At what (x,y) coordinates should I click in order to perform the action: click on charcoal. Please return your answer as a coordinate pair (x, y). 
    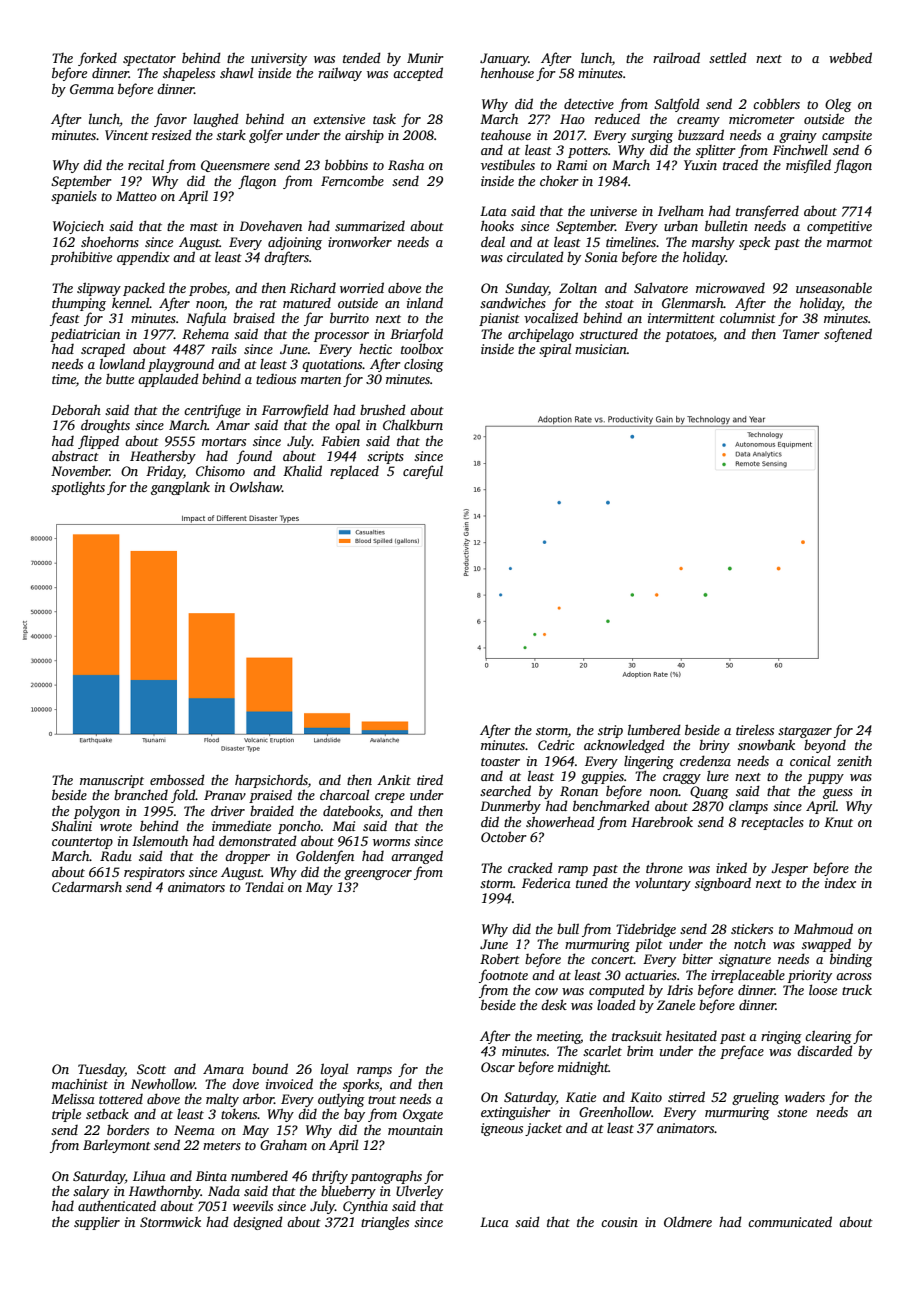
    Looking at the image, I should click on (344, 794).
